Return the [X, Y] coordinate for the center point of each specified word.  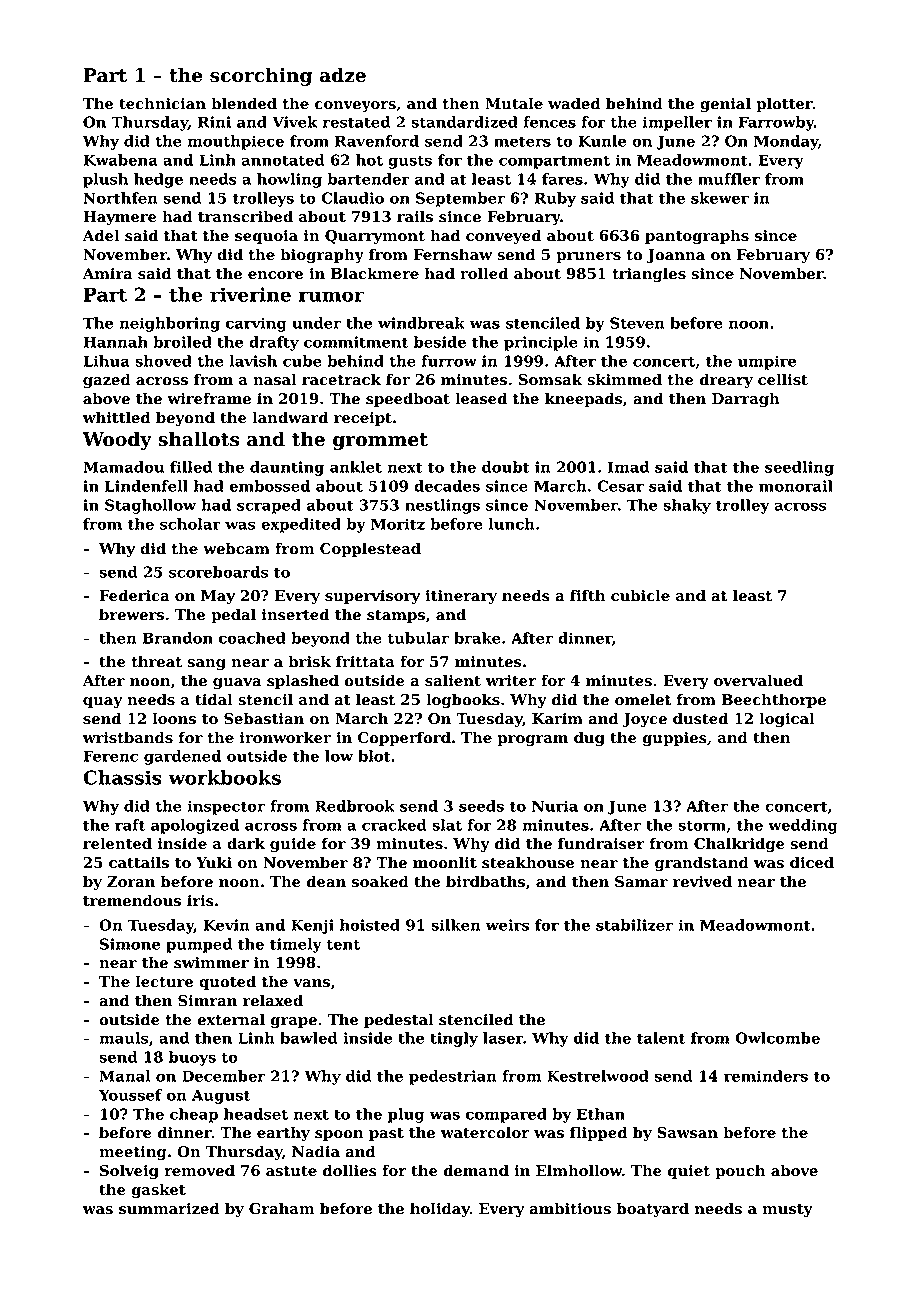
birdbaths [485, 881]
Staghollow [150, 506]
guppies [674, 739]
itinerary [461, 597]
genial [725, 105]
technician [162, 103]
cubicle [640, 595]
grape [293, 1023]
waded [574, 103]
